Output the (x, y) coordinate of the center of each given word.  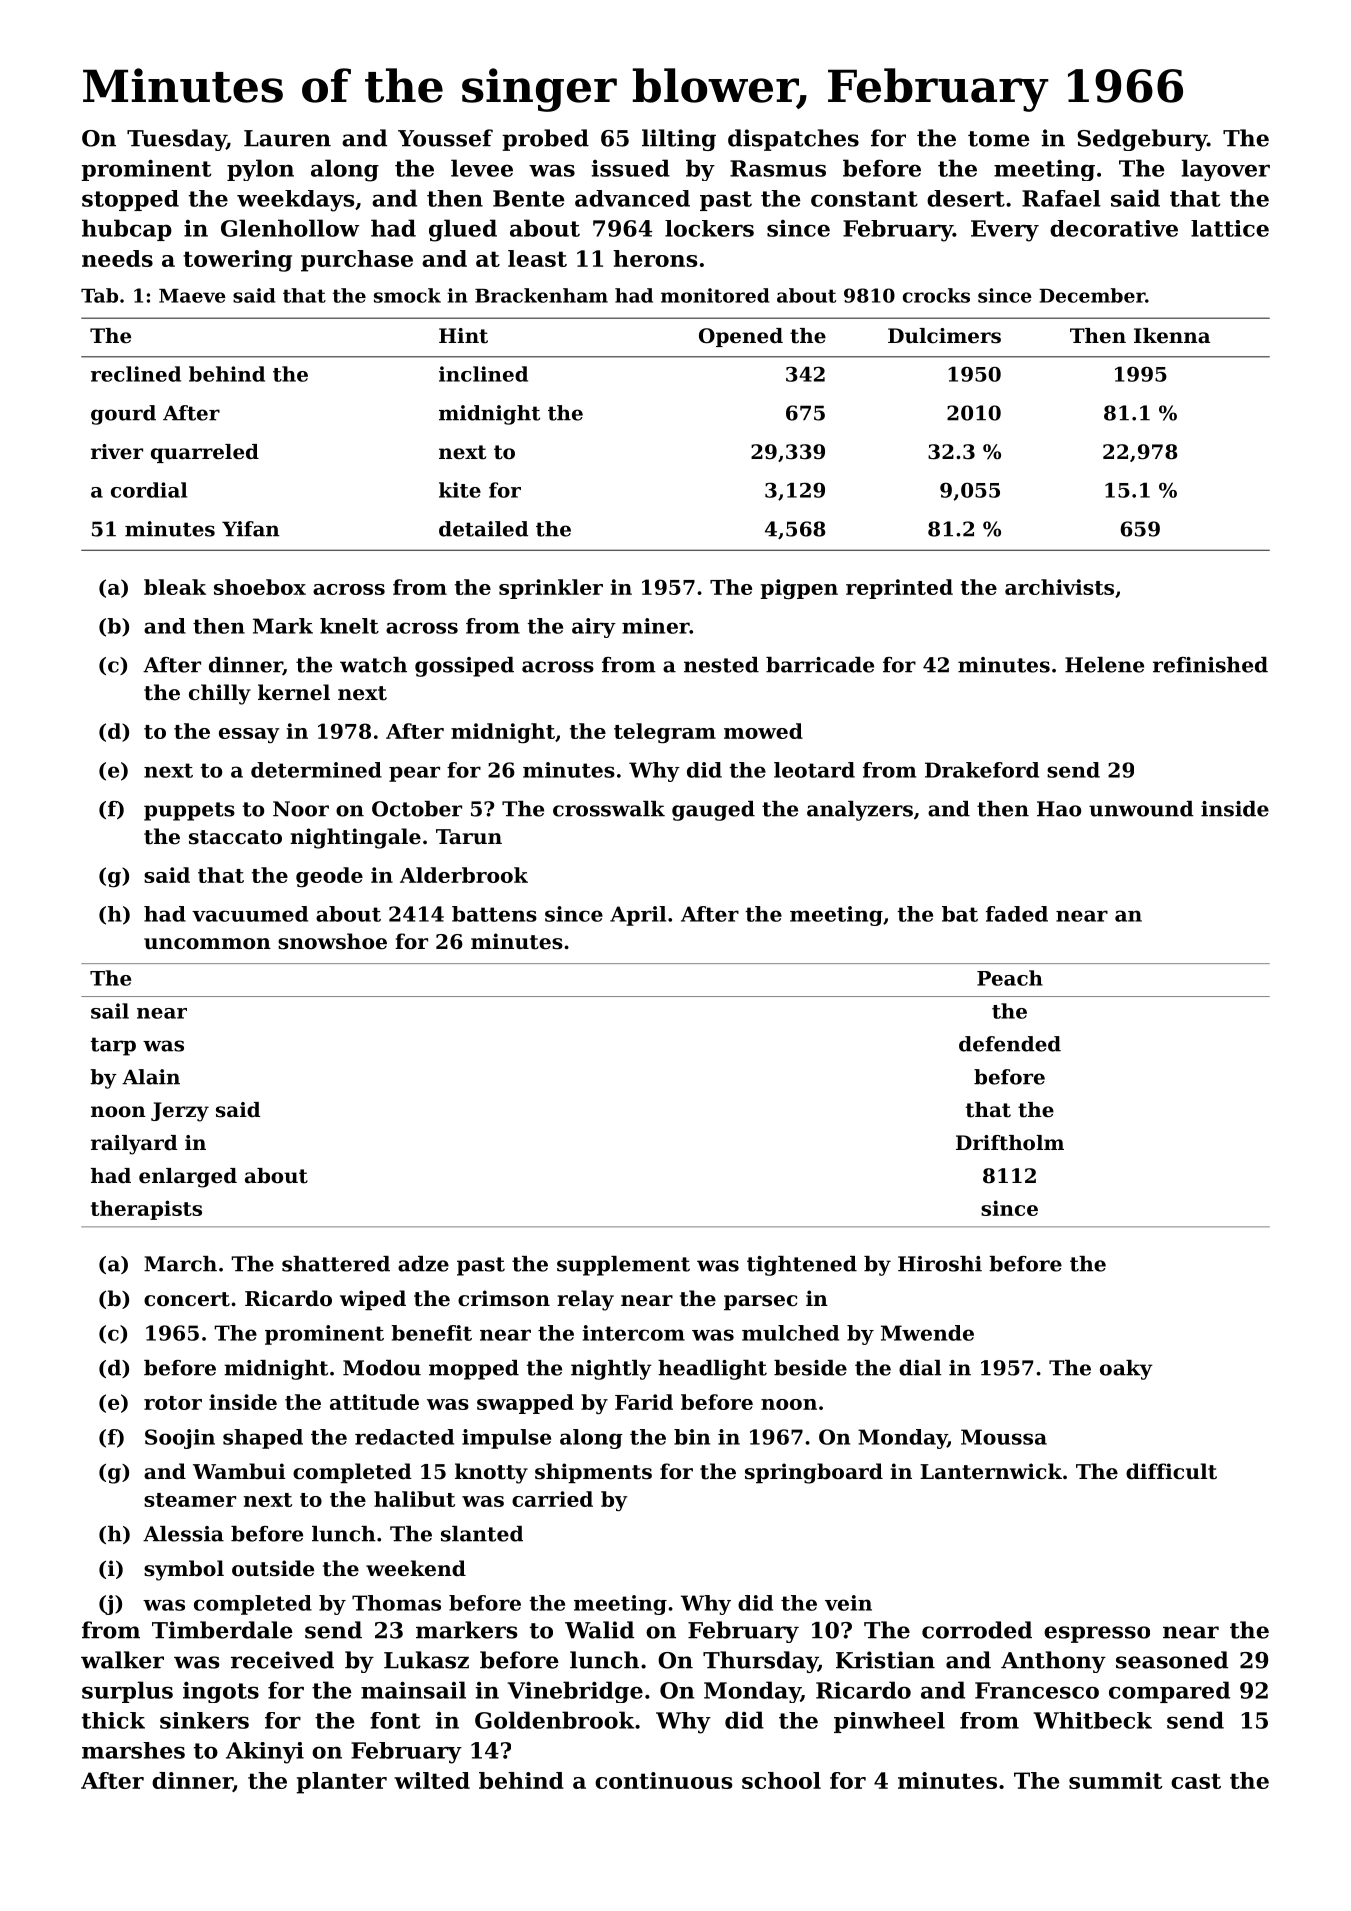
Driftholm (1010, 1143)
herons (655, 258)
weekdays (295, 201)
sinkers (204, 1720)
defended (1010, 1044)
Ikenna (1172, 336)
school (781, 1780)
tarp (113, 1046)
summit (1116, 1780)
